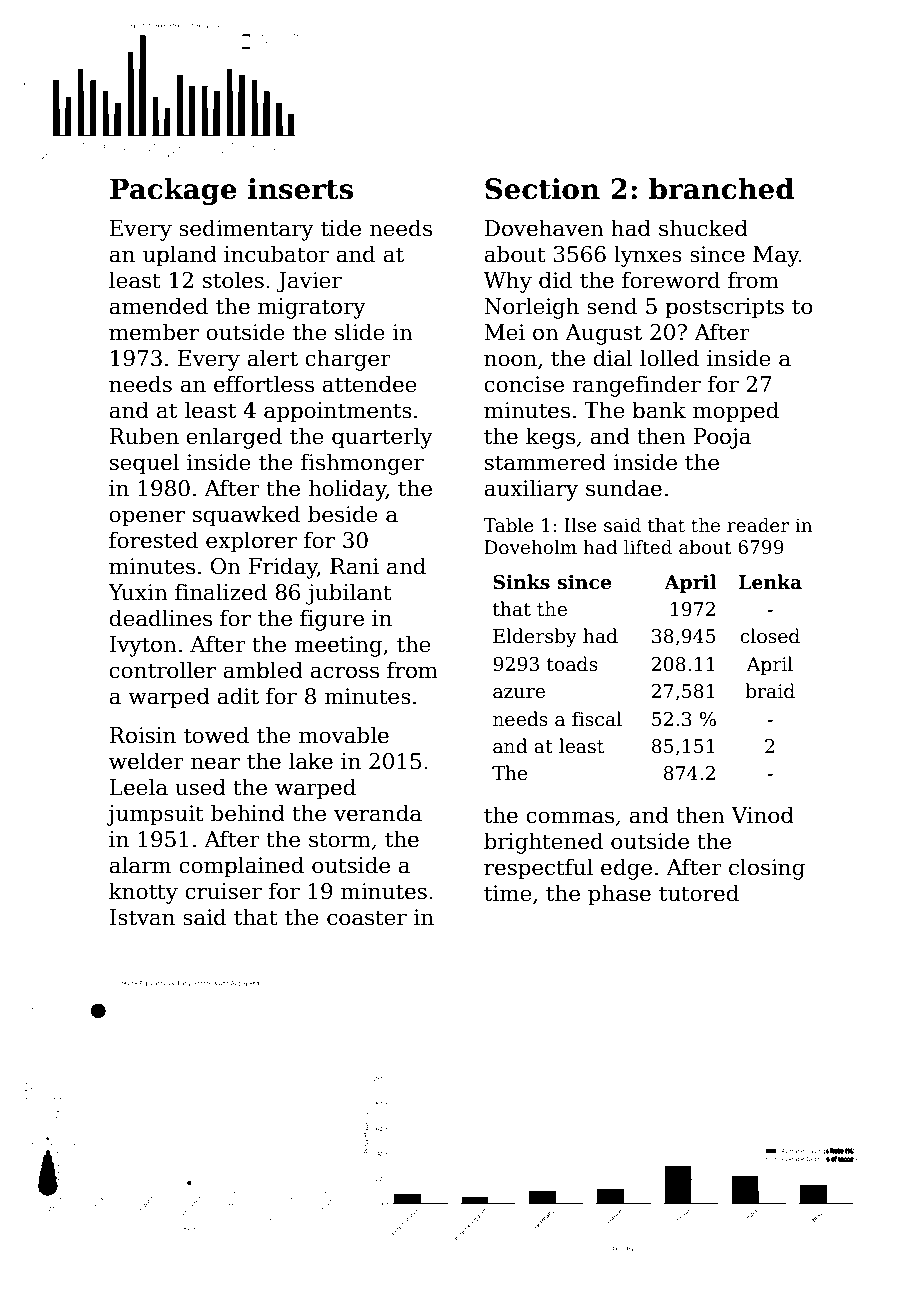  I want to click on Vinod, so click(762, 815).
